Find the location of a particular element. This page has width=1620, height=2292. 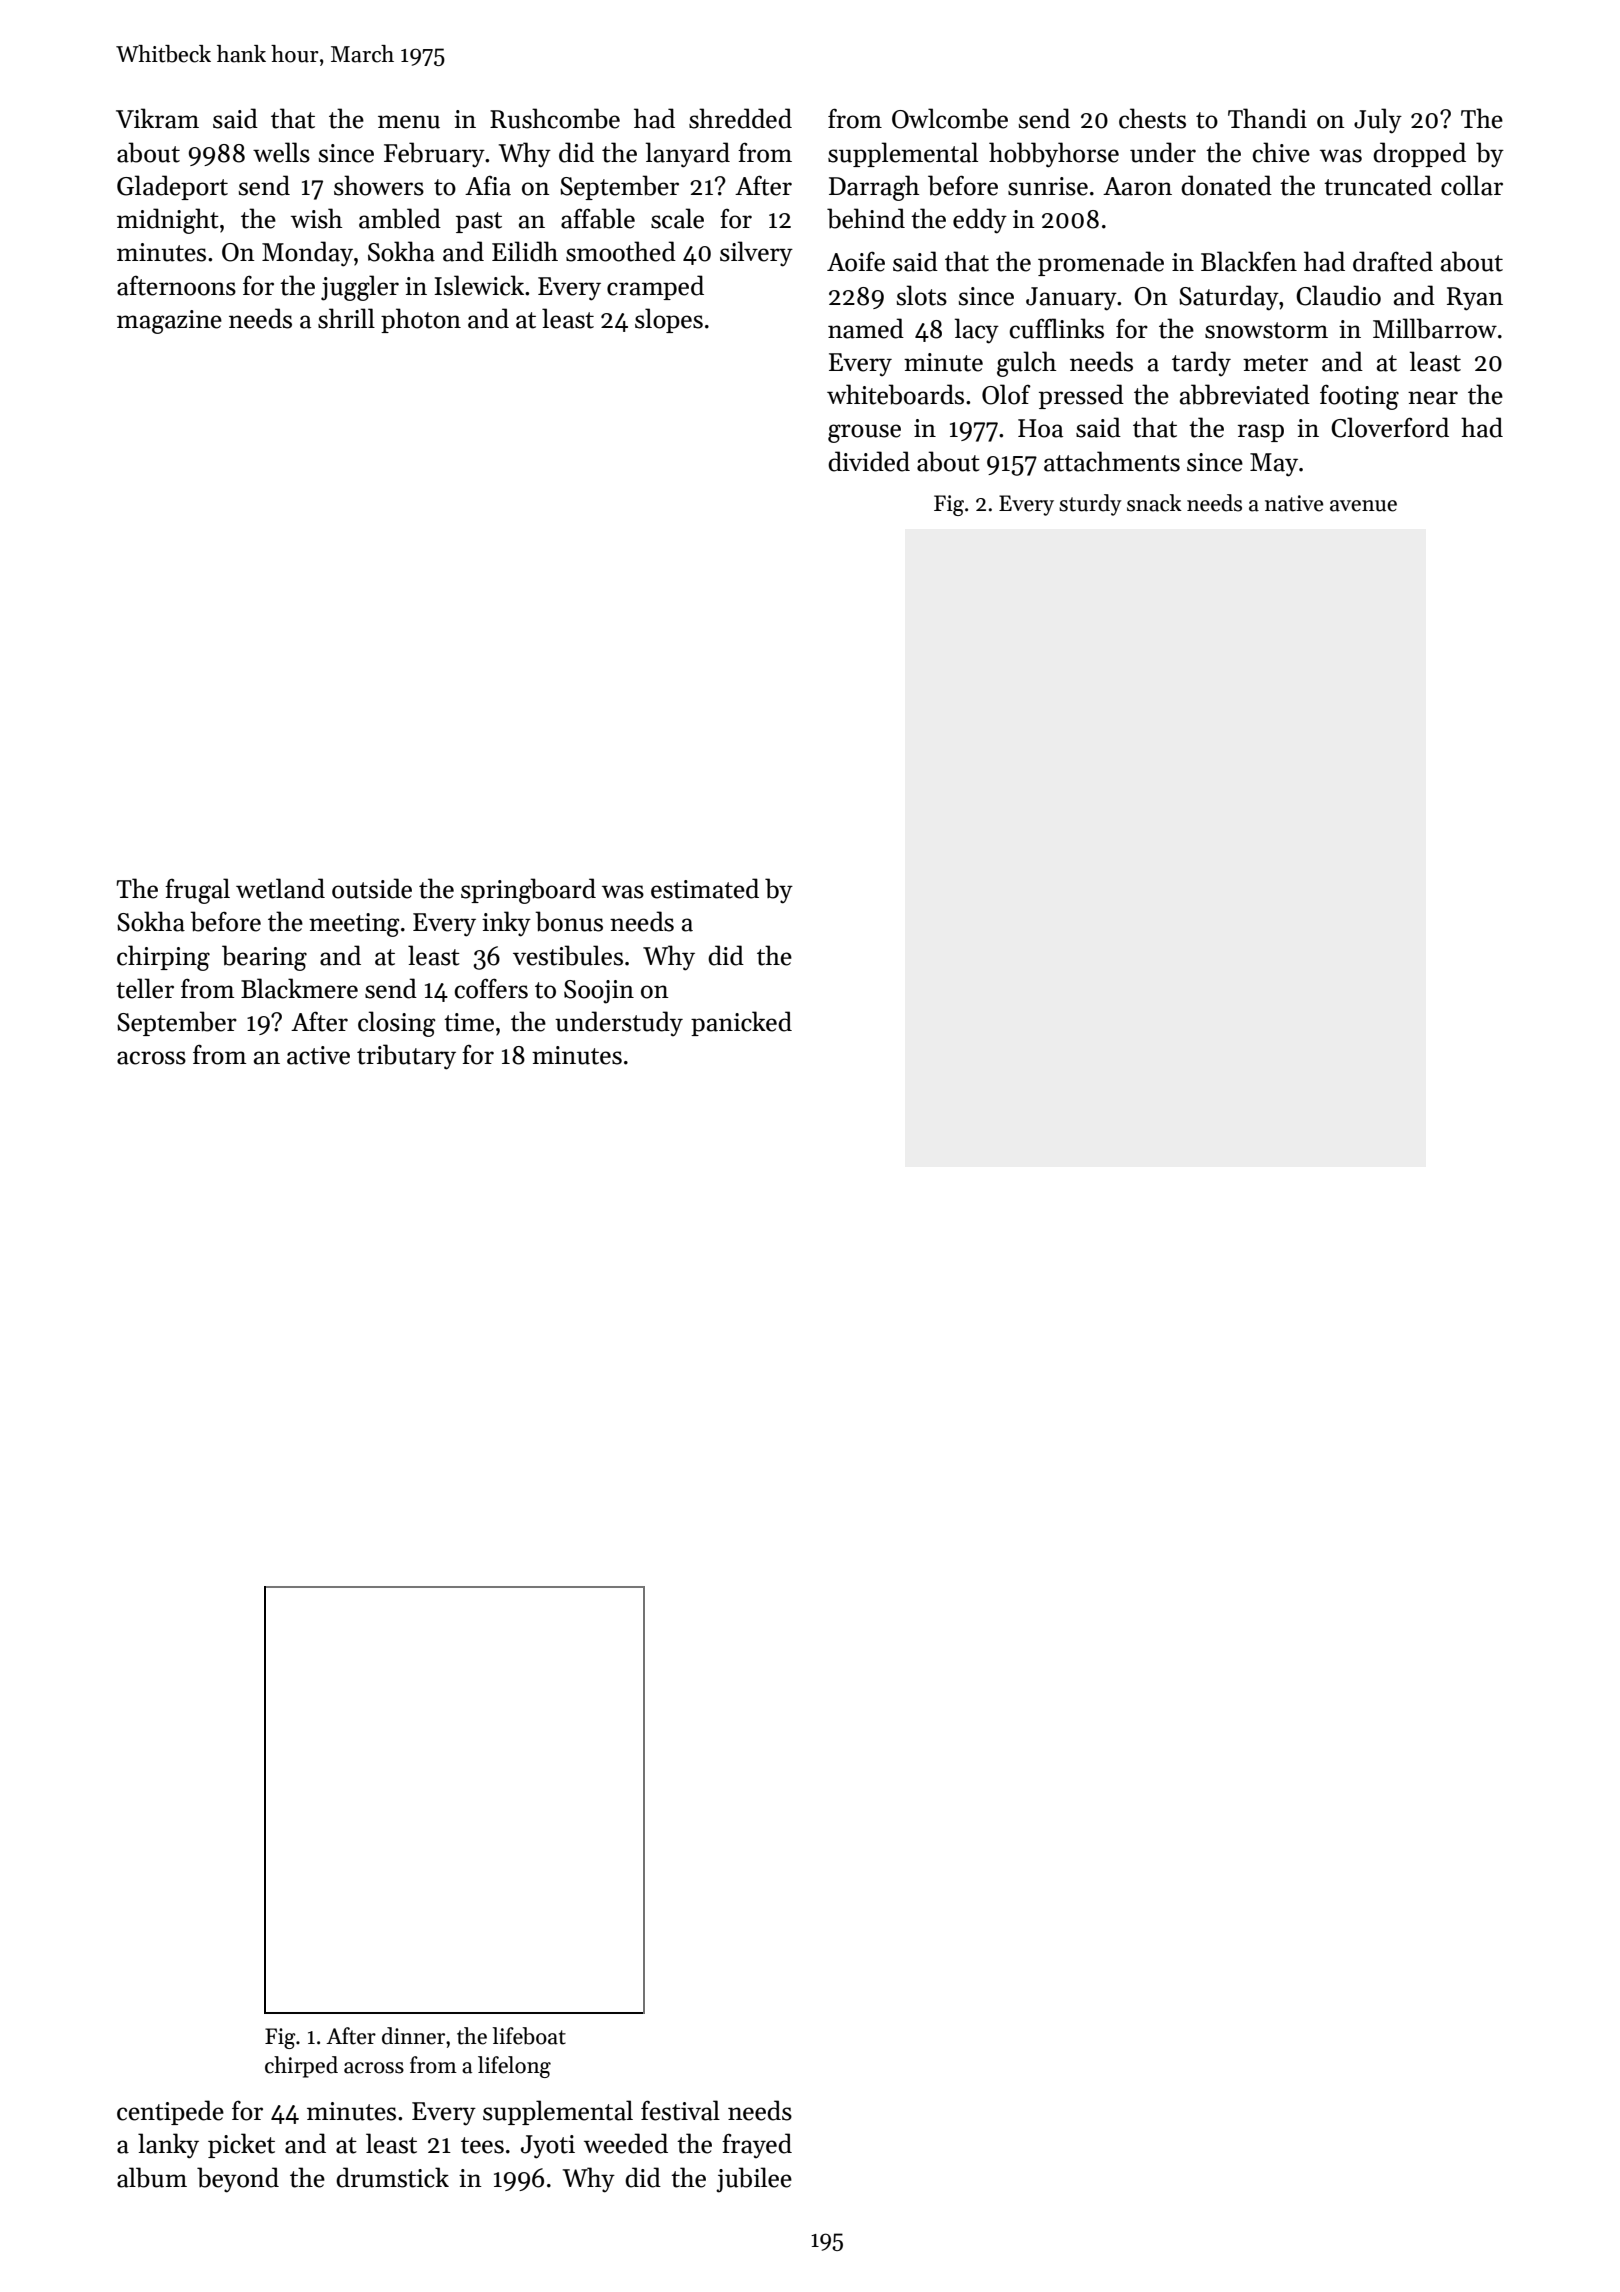

menu is located at coordinates (409, 122).
